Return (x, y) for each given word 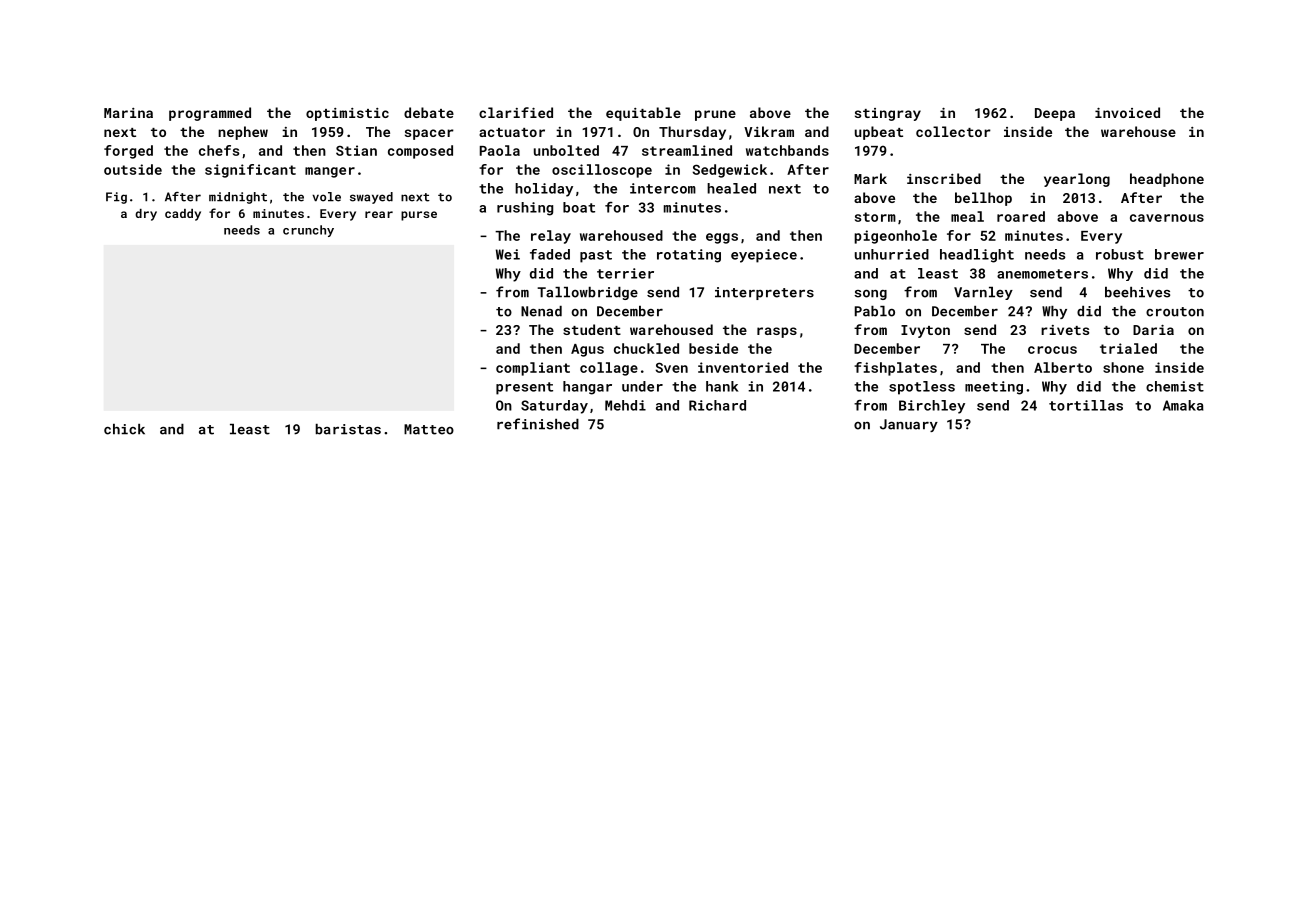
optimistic (347, 114)
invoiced (1127, 112)
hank (722, 386)
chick (124, 429)
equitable (643, 114)
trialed (1128, 348)
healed (731, 188)
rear (379, 214)
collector (953, 131)
